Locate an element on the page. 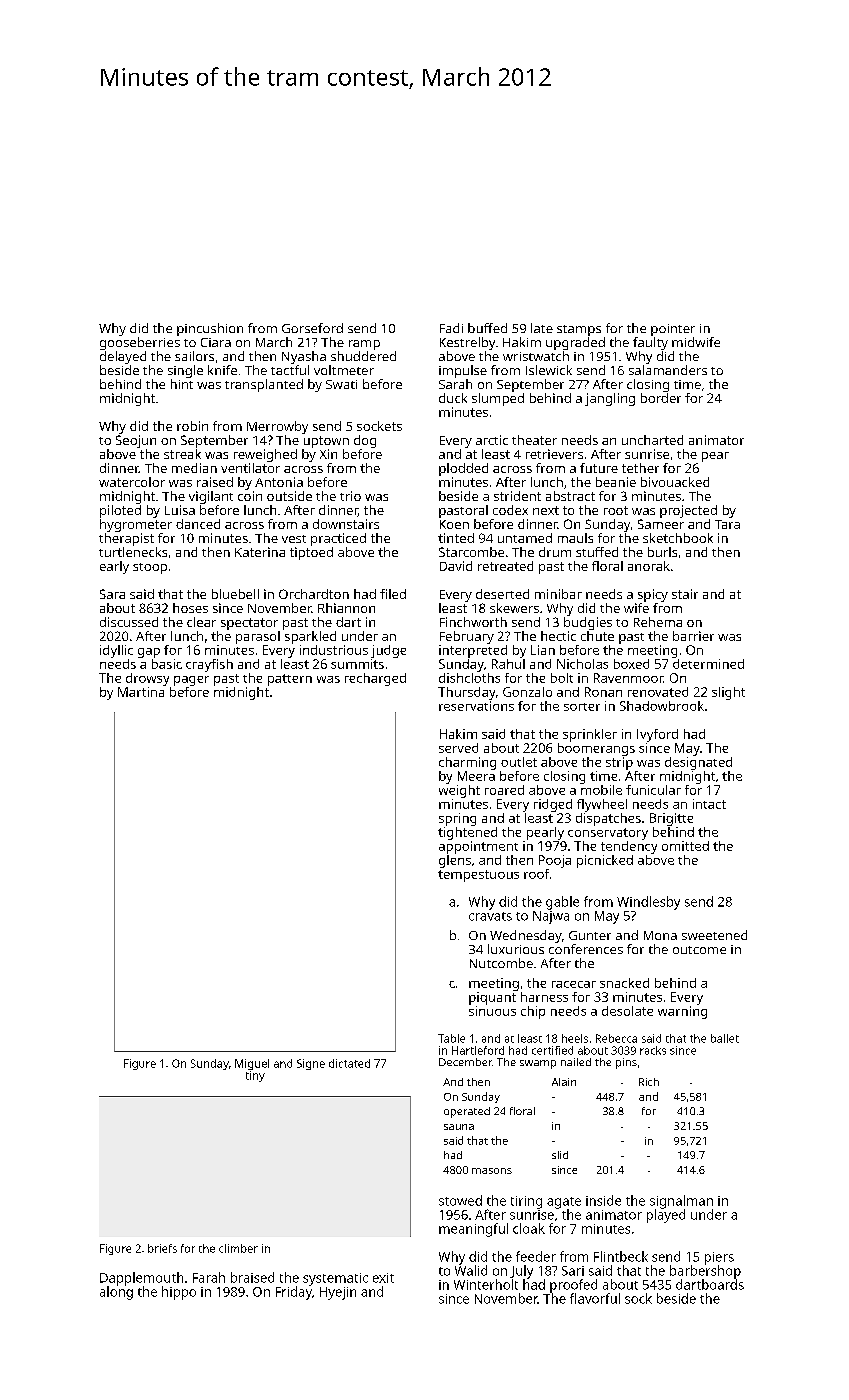  cloak is located at coordinates (529, 1228).
